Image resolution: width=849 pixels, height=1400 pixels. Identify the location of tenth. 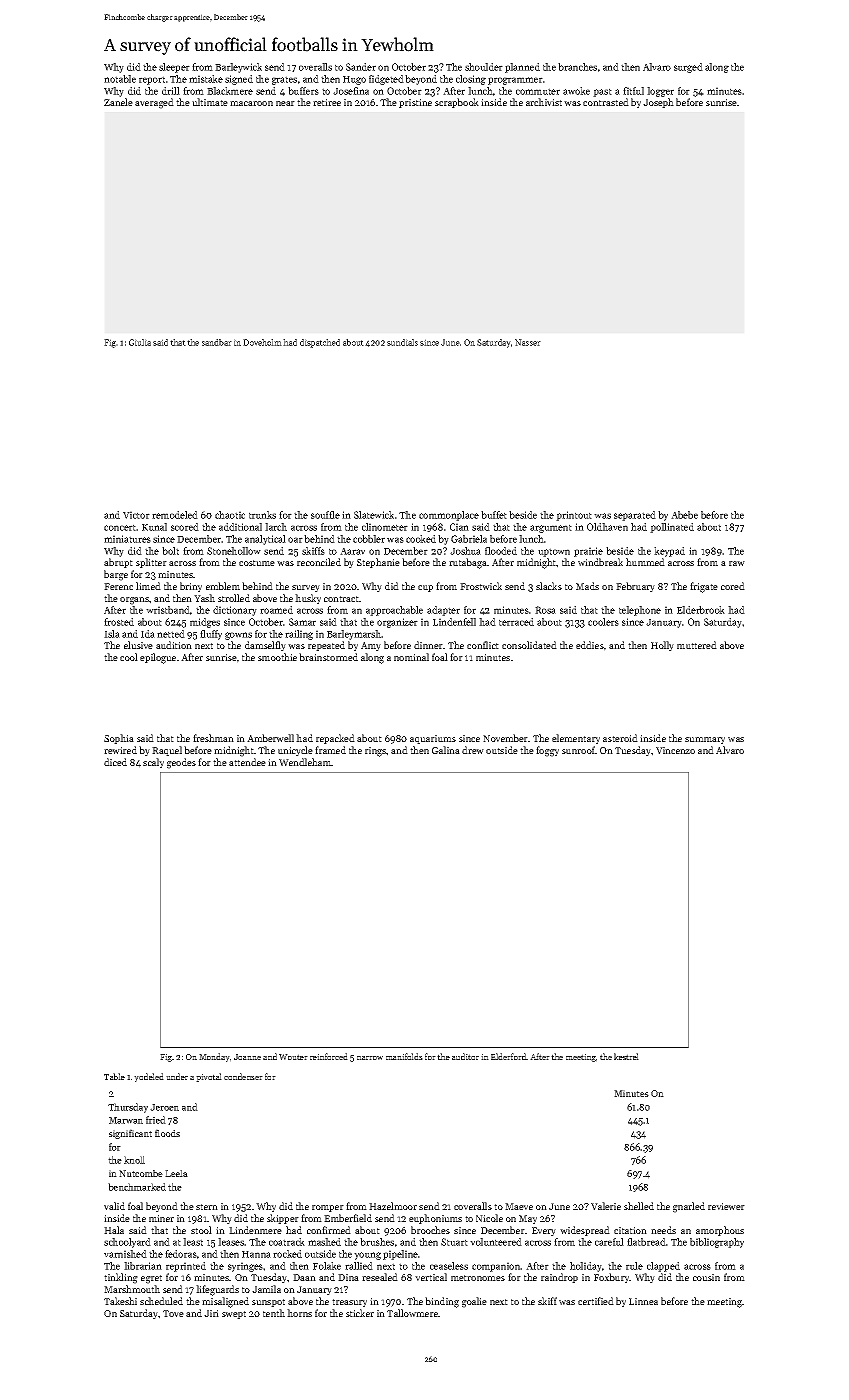
(274, 1313).
